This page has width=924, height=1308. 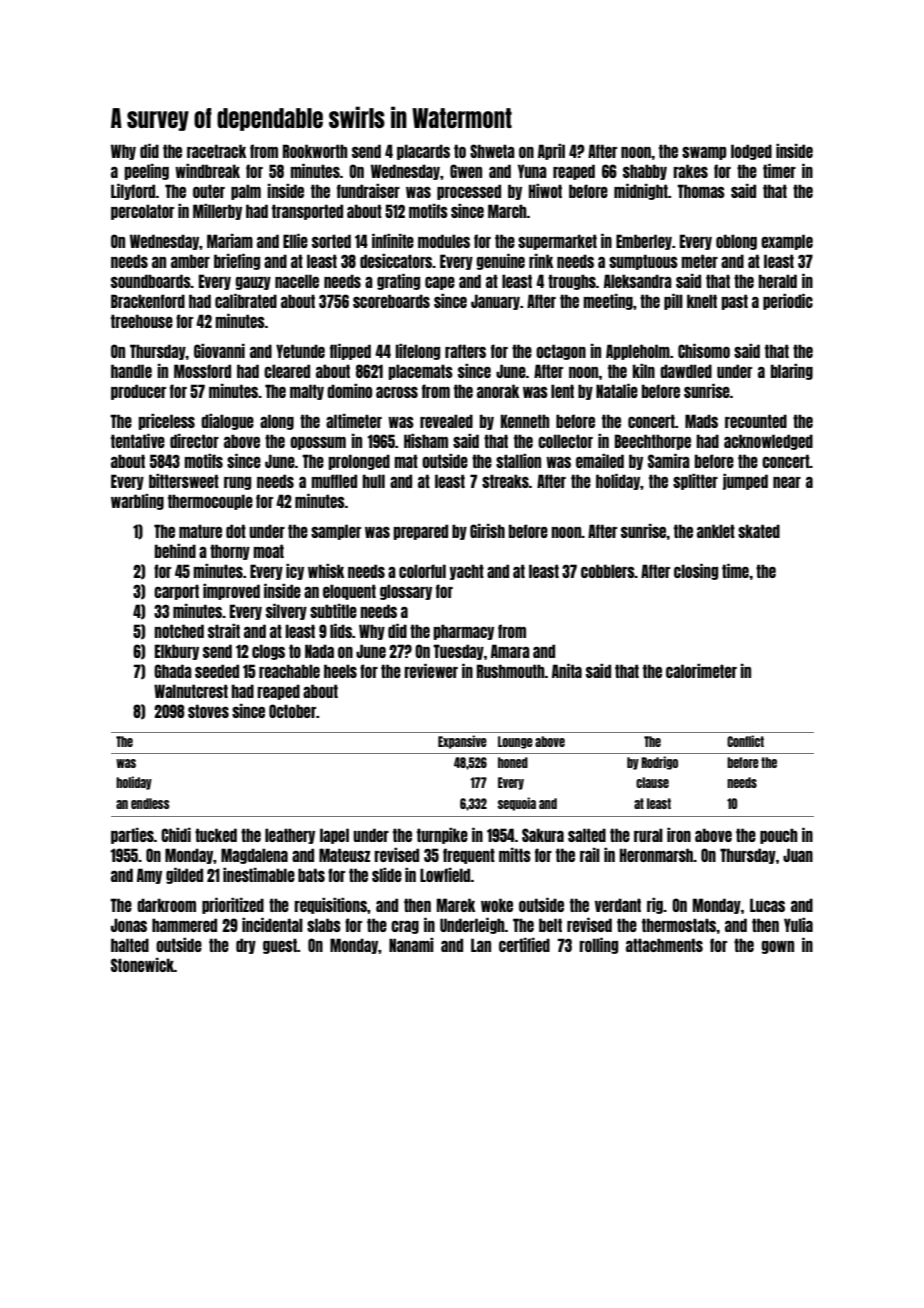 I want to click on flipped, so click(x=350, y=352).
